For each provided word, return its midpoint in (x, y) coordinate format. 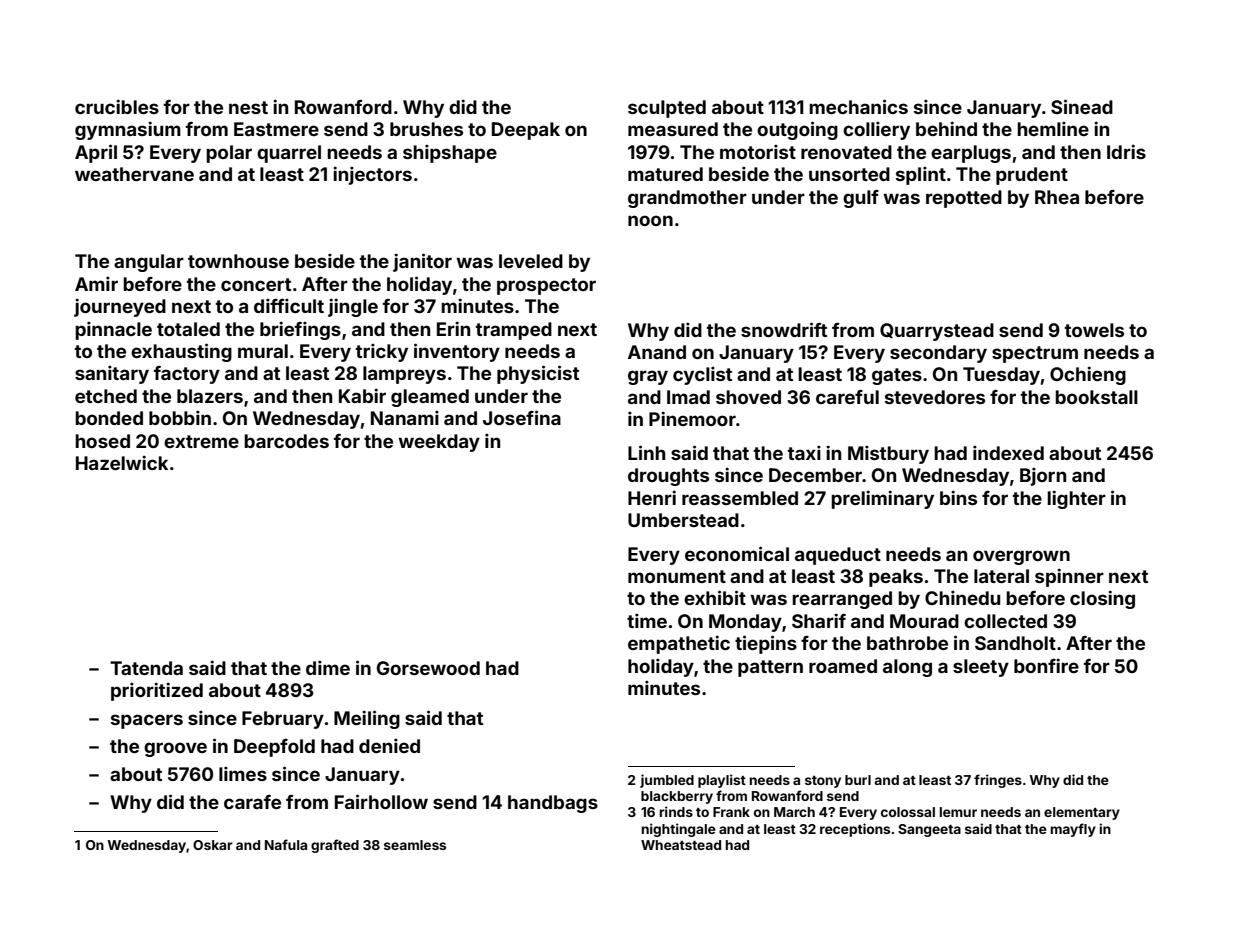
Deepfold (274, 748)
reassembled (740, 498)
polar (229, 154)
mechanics (858, 106)
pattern (770, 668)
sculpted (667, 109)
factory (187, 375)
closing (1102, 599)
